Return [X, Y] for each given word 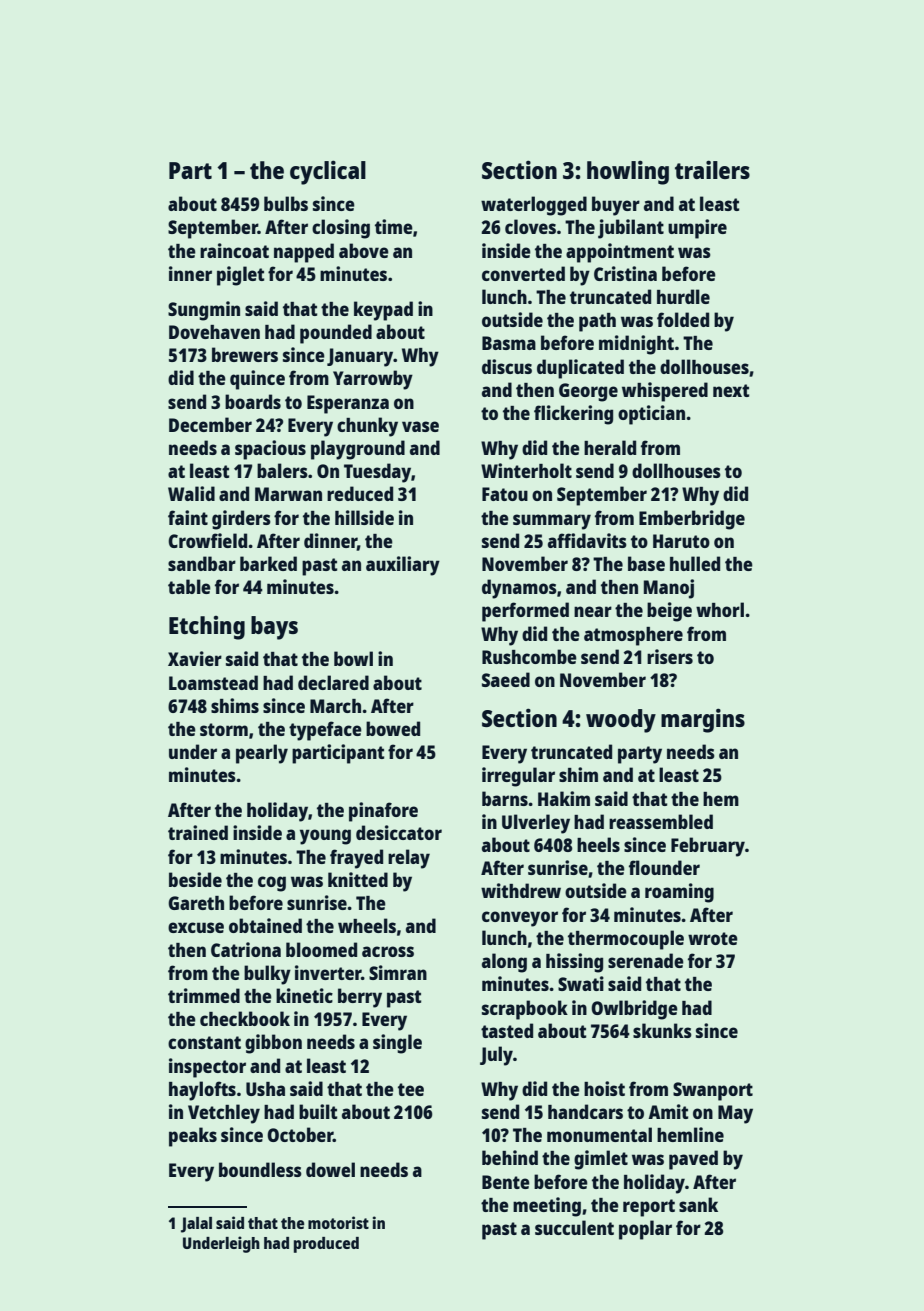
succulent [574, 1227]
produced [326, 1245]
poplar [645, 1230]
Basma [509, 343]
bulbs [286, 203]
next [731, 390]
